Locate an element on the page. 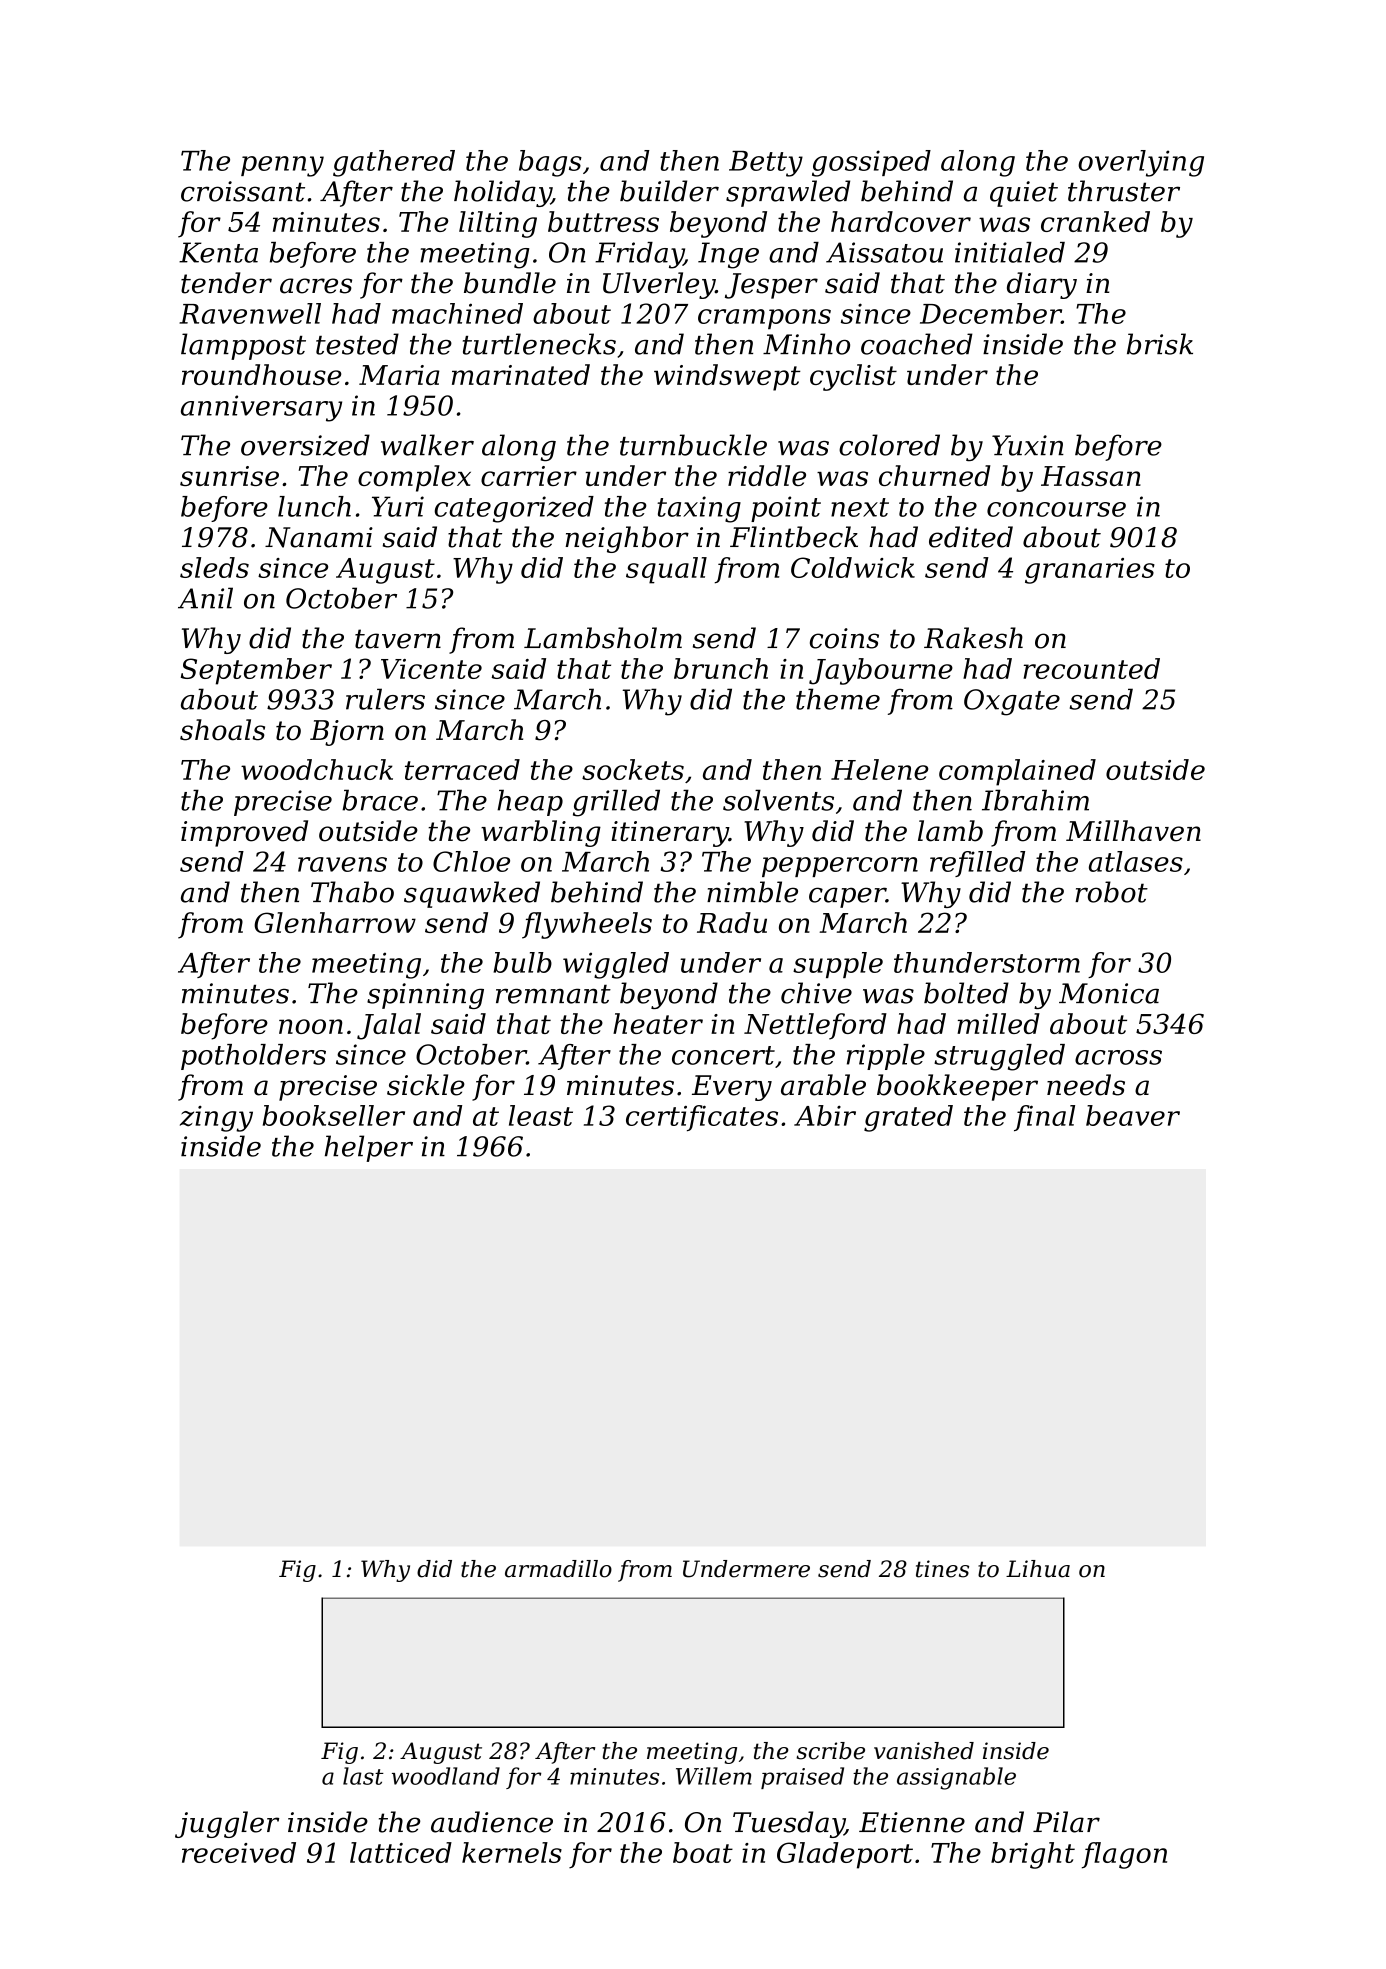  Pilar is located at coordinates (1066, 1822).
